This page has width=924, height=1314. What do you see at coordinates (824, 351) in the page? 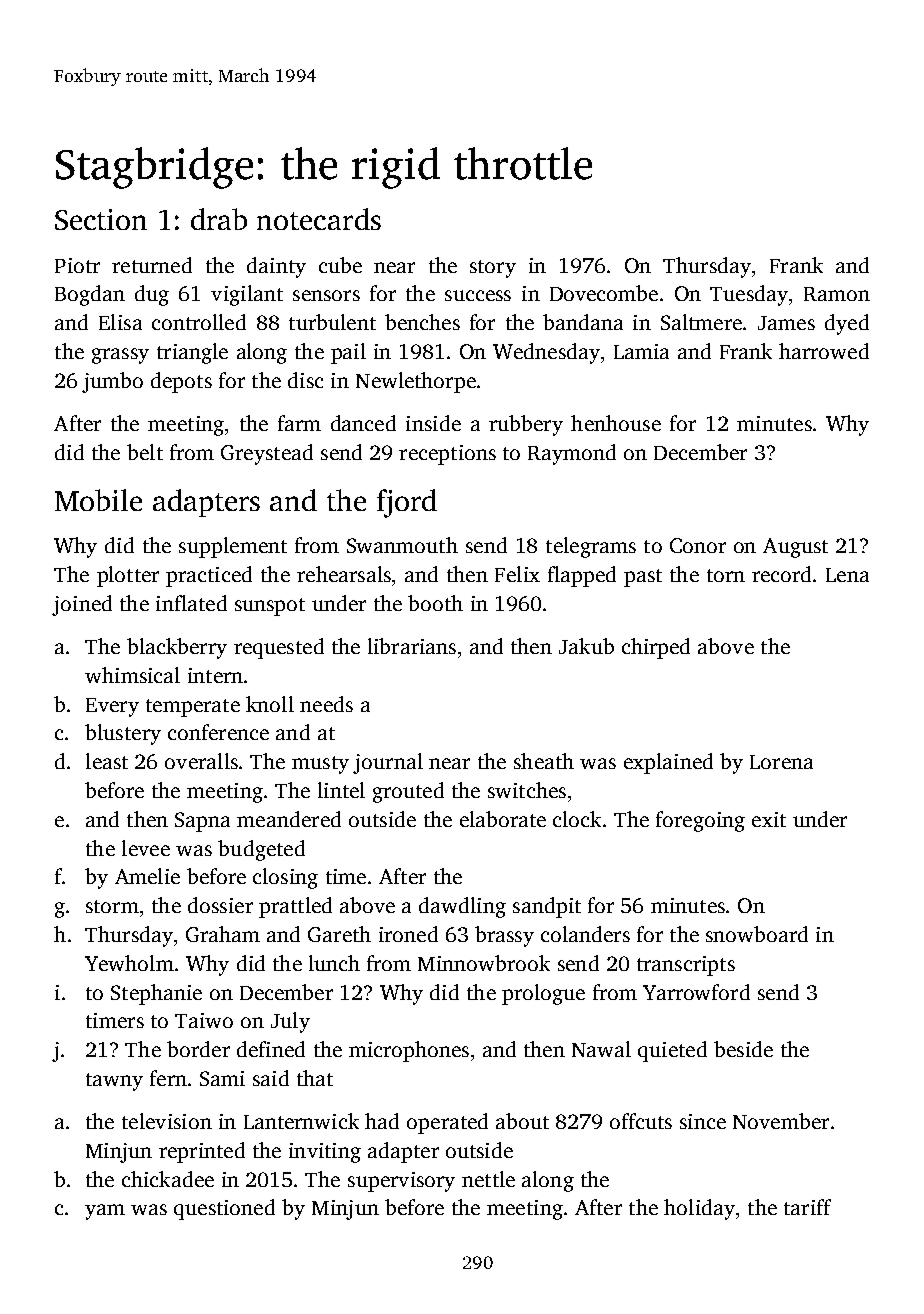
I see `harrowed` at bounding box center [824, 351].
